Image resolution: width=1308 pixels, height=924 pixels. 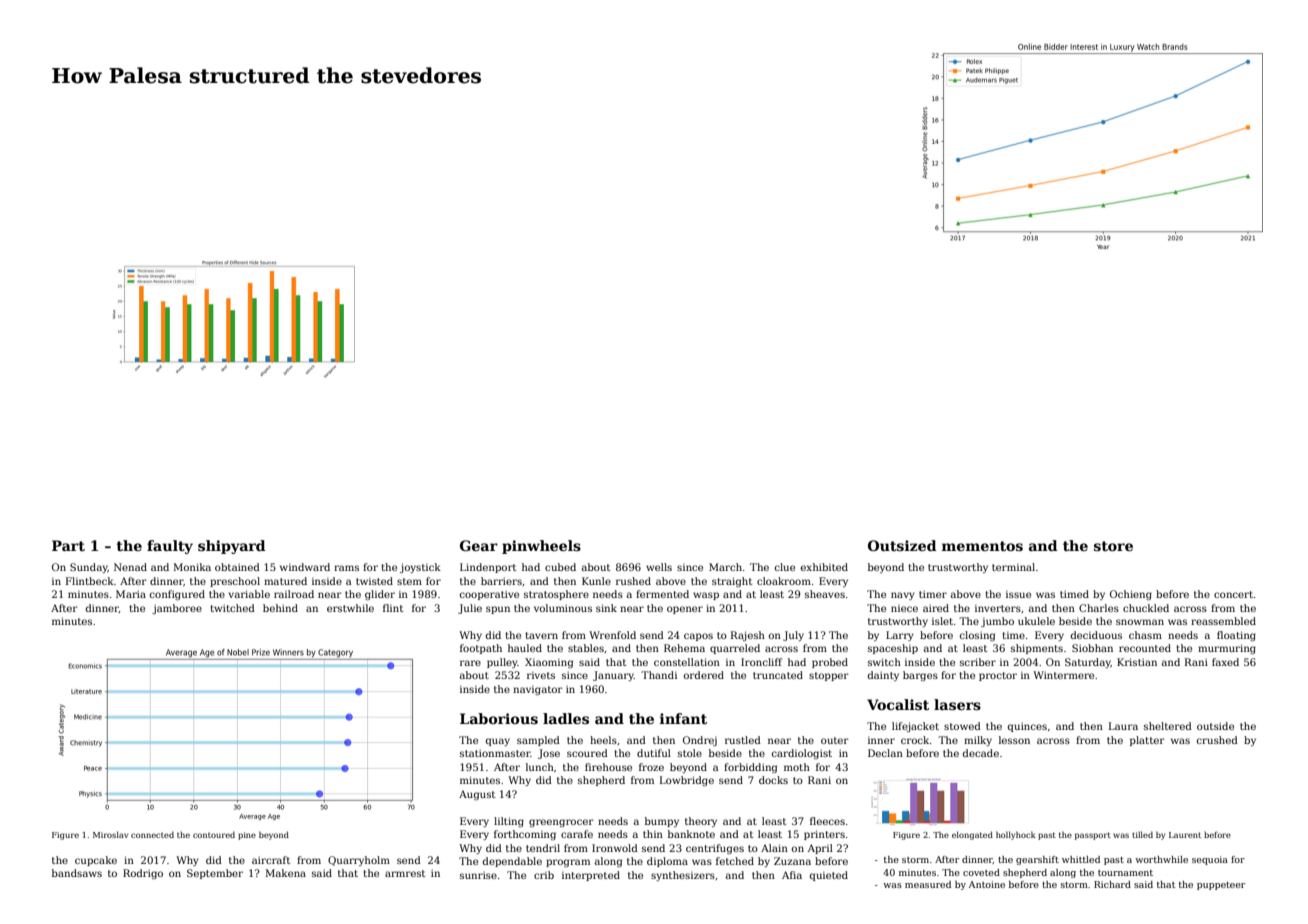 I want to click on sampled, so click(x=538, y=741).
